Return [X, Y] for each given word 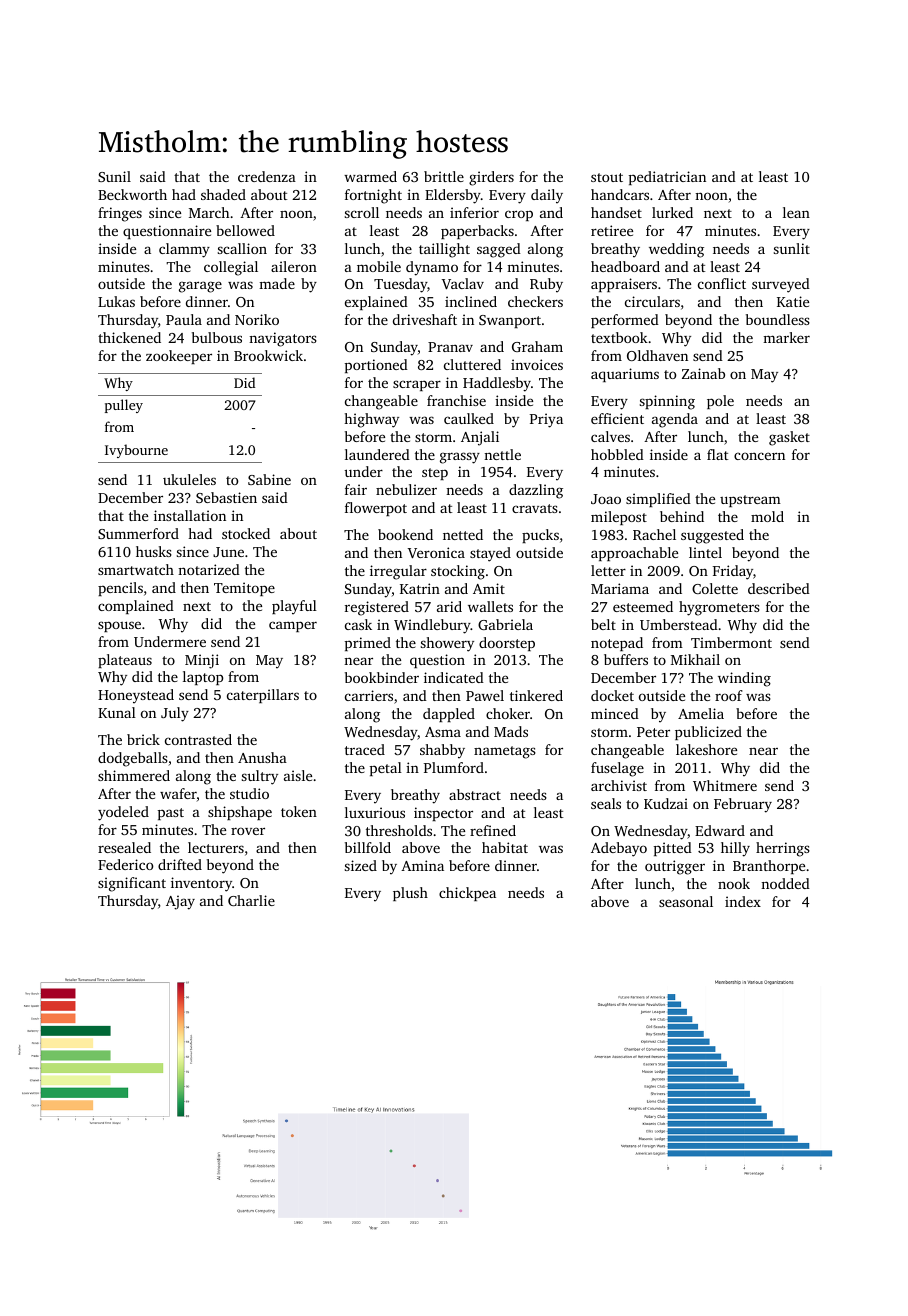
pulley [124, 406]
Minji [202, 661]
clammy [184, 250]
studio [249, 793]
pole [720, 402]
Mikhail [695, 659]
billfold [368, 847]
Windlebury [432, 626]
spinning [667, 402]
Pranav [450, 347]
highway [371, 420]
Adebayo [619, 849]
